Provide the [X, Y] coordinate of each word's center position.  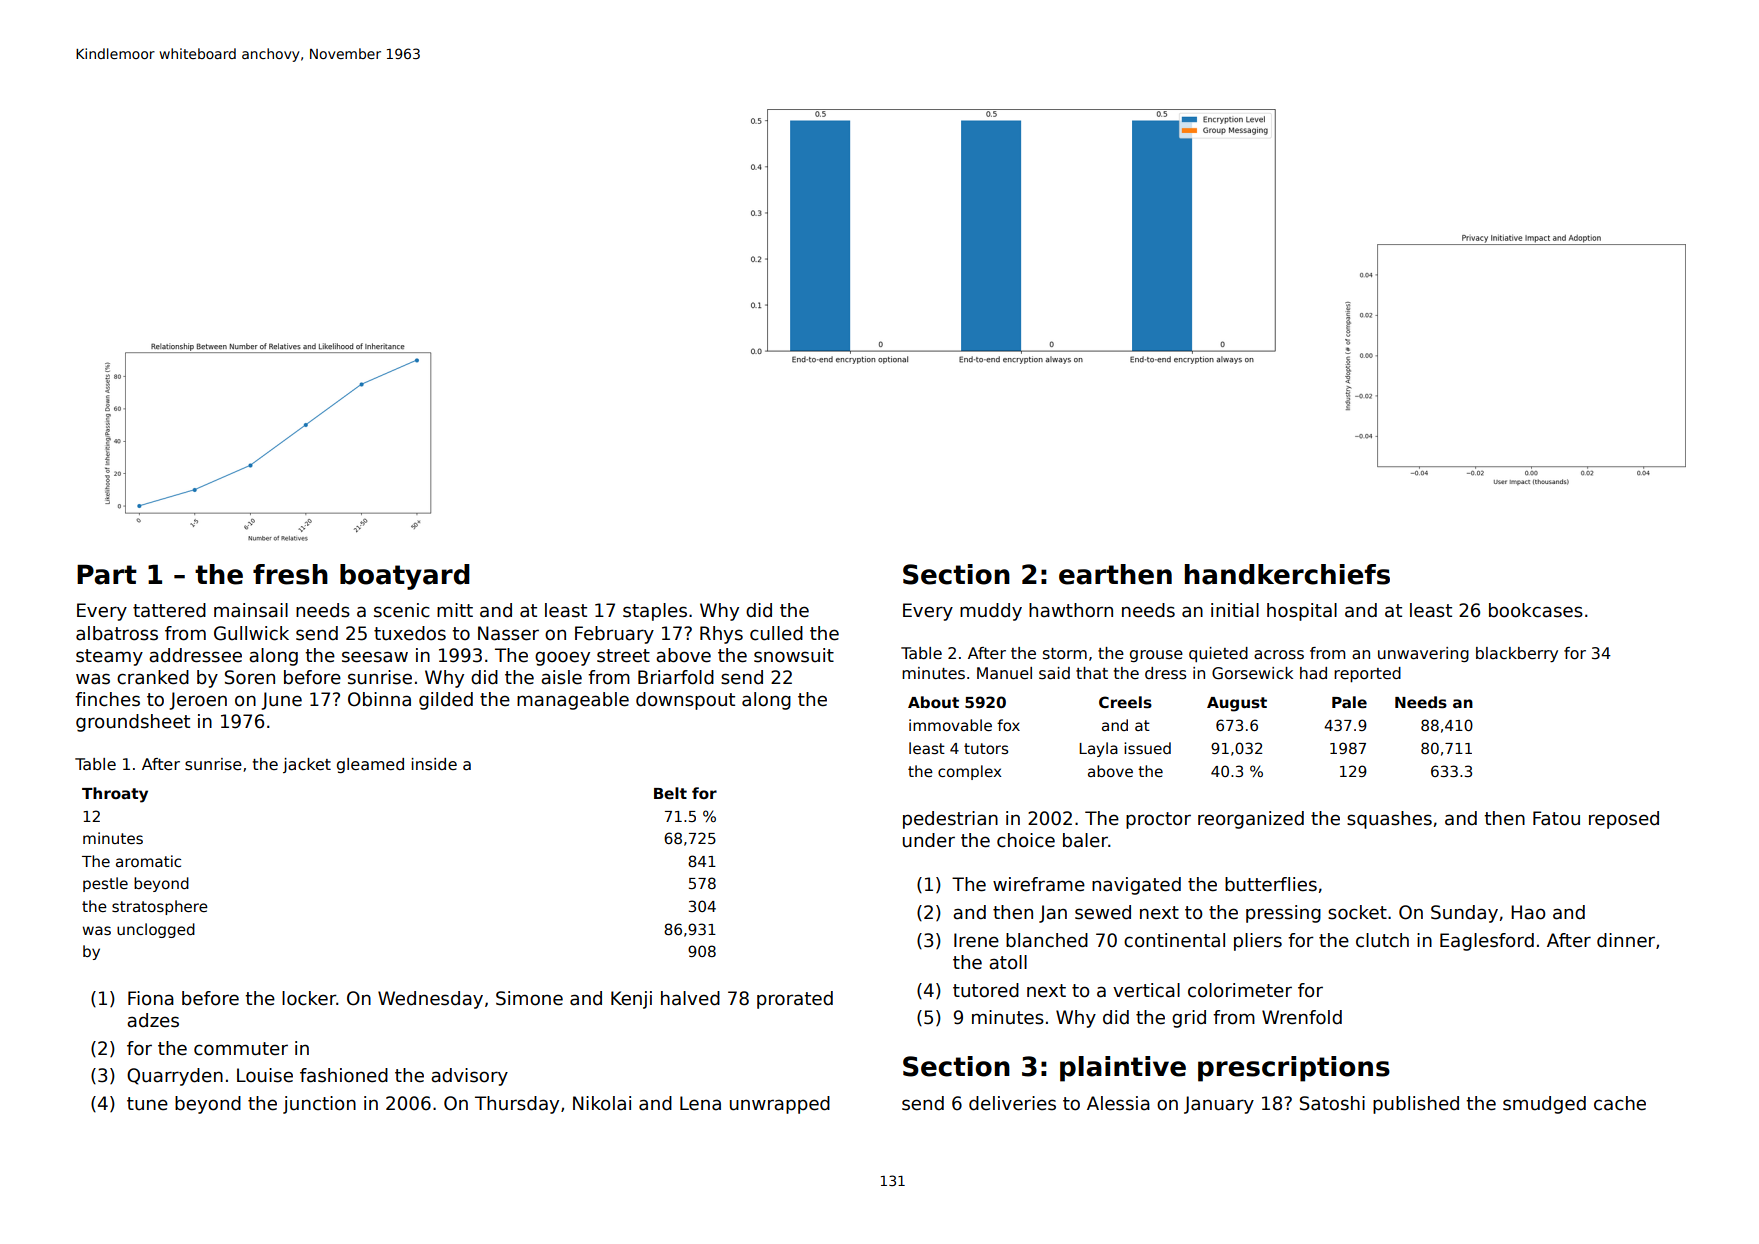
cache [1620, 1103]
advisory [469, 1077]
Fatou [1556, 818]
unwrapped [780, 1105]
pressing [1283, 914]
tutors [986, 748]
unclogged [156, 930]
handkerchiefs [1287, 574]
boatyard [405, 577]
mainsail [251, 610]
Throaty [115, 795]
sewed [1103, 912]
